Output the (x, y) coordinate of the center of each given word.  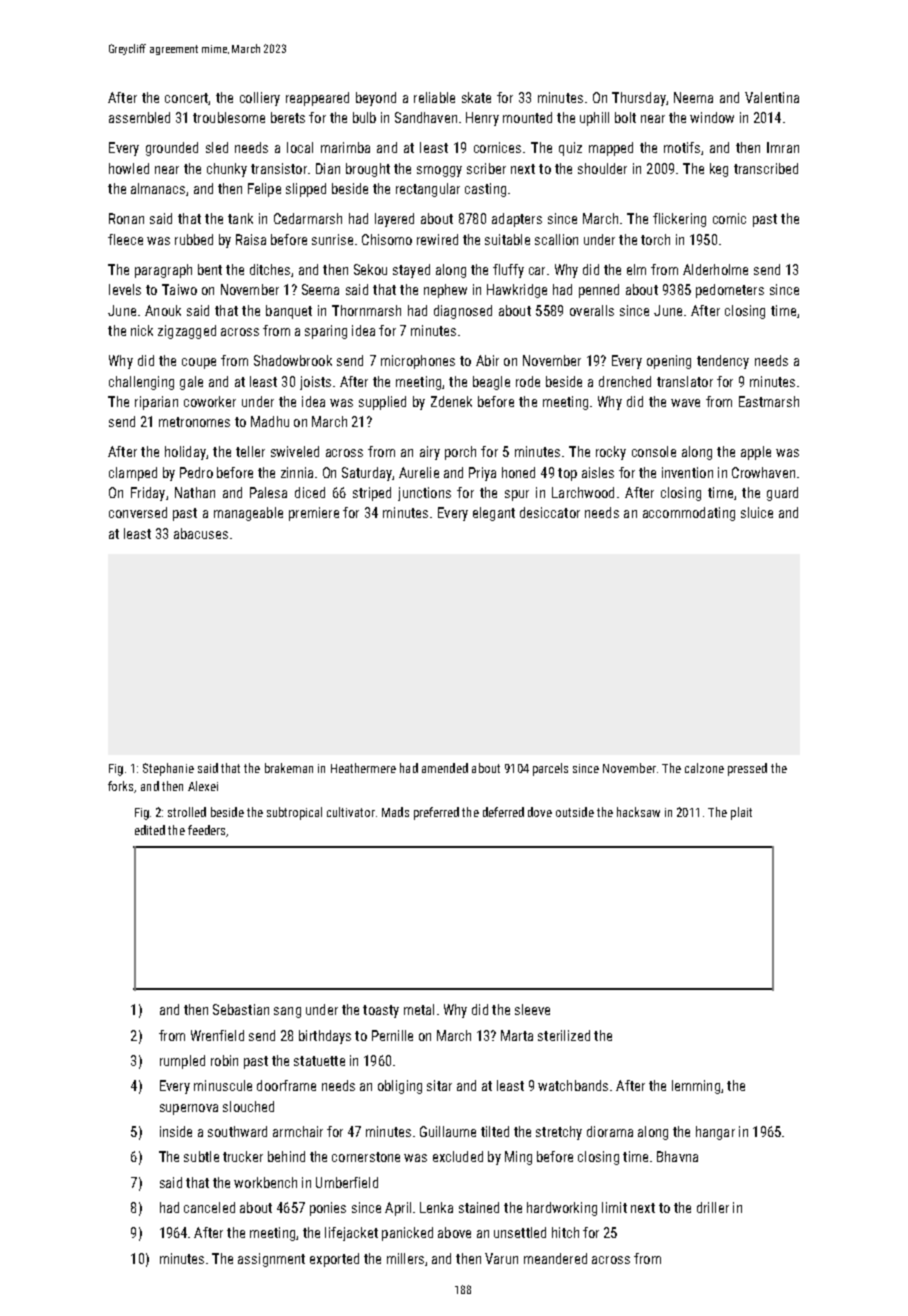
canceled (209, 1207)
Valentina (772, 97)
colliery (260, 99)
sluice (757, 512)
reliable (434, 97)
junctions (424, 494)
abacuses (201, 533)
